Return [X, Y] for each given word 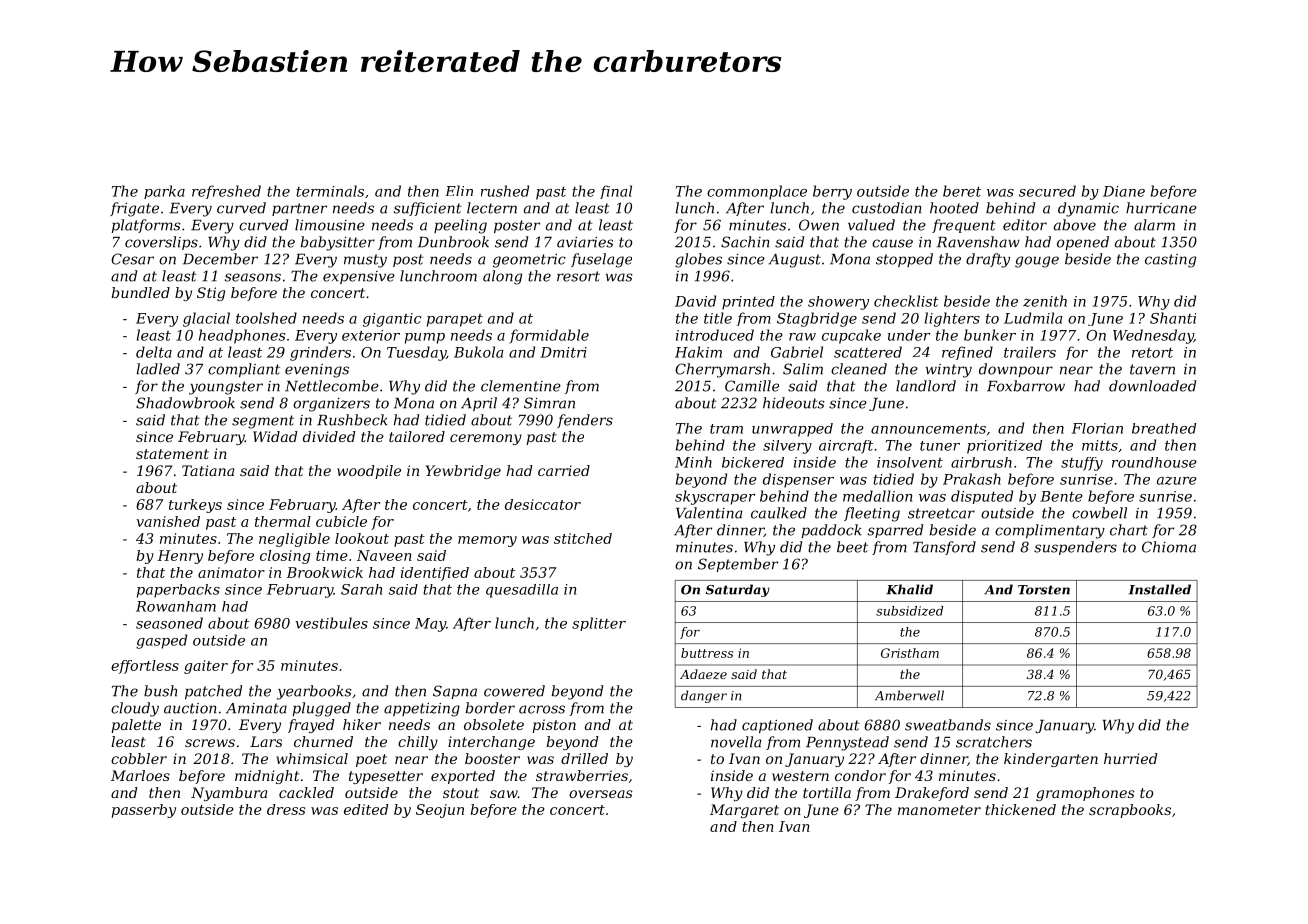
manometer [939, 810]
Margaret [744, 811]
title [718, 318]
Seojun [440, 811]
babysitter [338, 243]
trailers [1030, 352]
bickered [753, 462]
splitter [599, 624]
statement [172, 454]
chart [1129, 530]
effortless [145, 667]
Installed [1160, 589]
